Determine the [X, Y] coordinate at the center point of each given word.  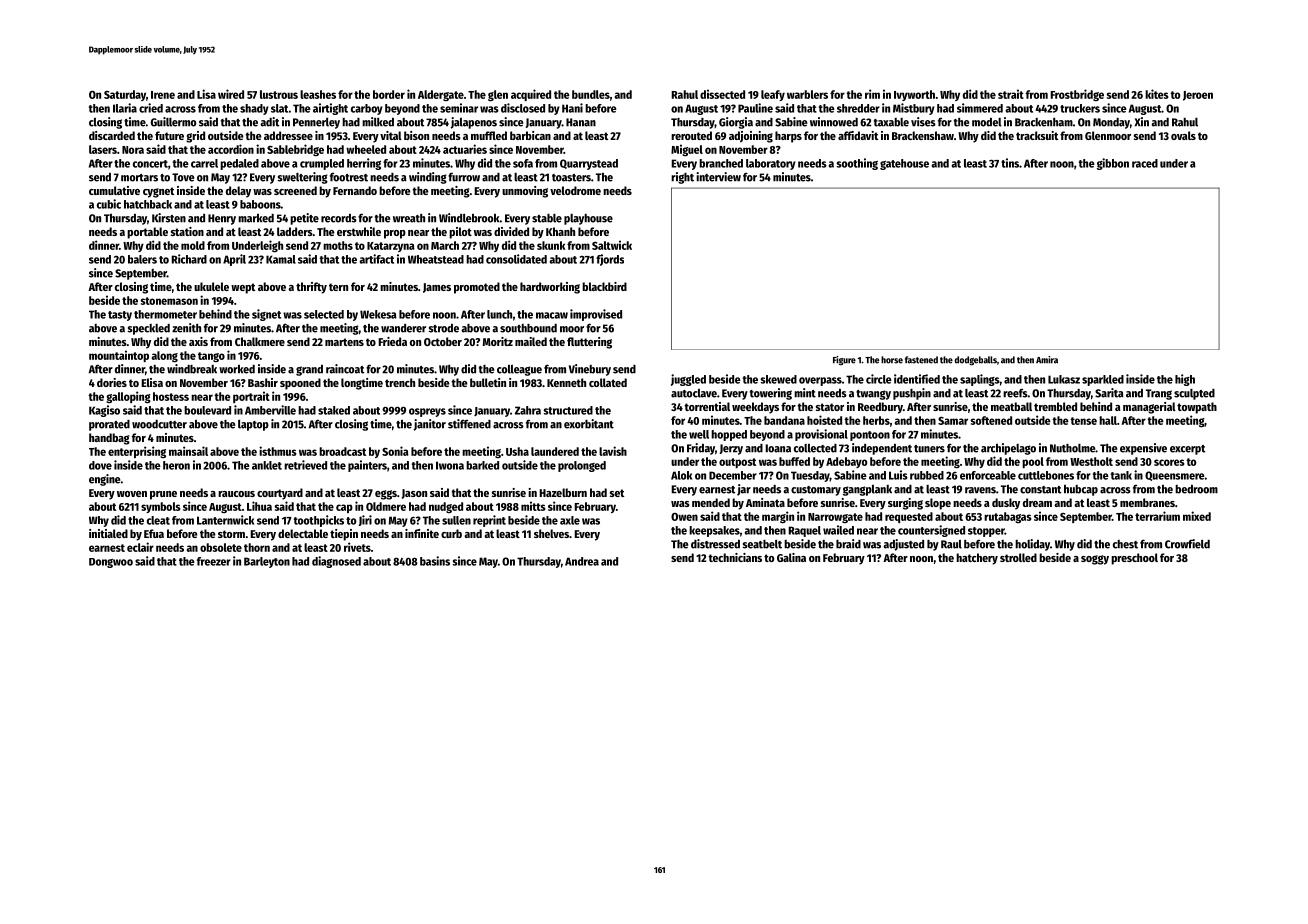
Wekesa [378, 314]
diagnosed [336, 562]
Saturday [125, 95]
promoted [477, 288]
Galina [791, 557]
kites [1157, 94]
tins [1010, 163]
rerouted [691, 135]
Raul [951, 544]
